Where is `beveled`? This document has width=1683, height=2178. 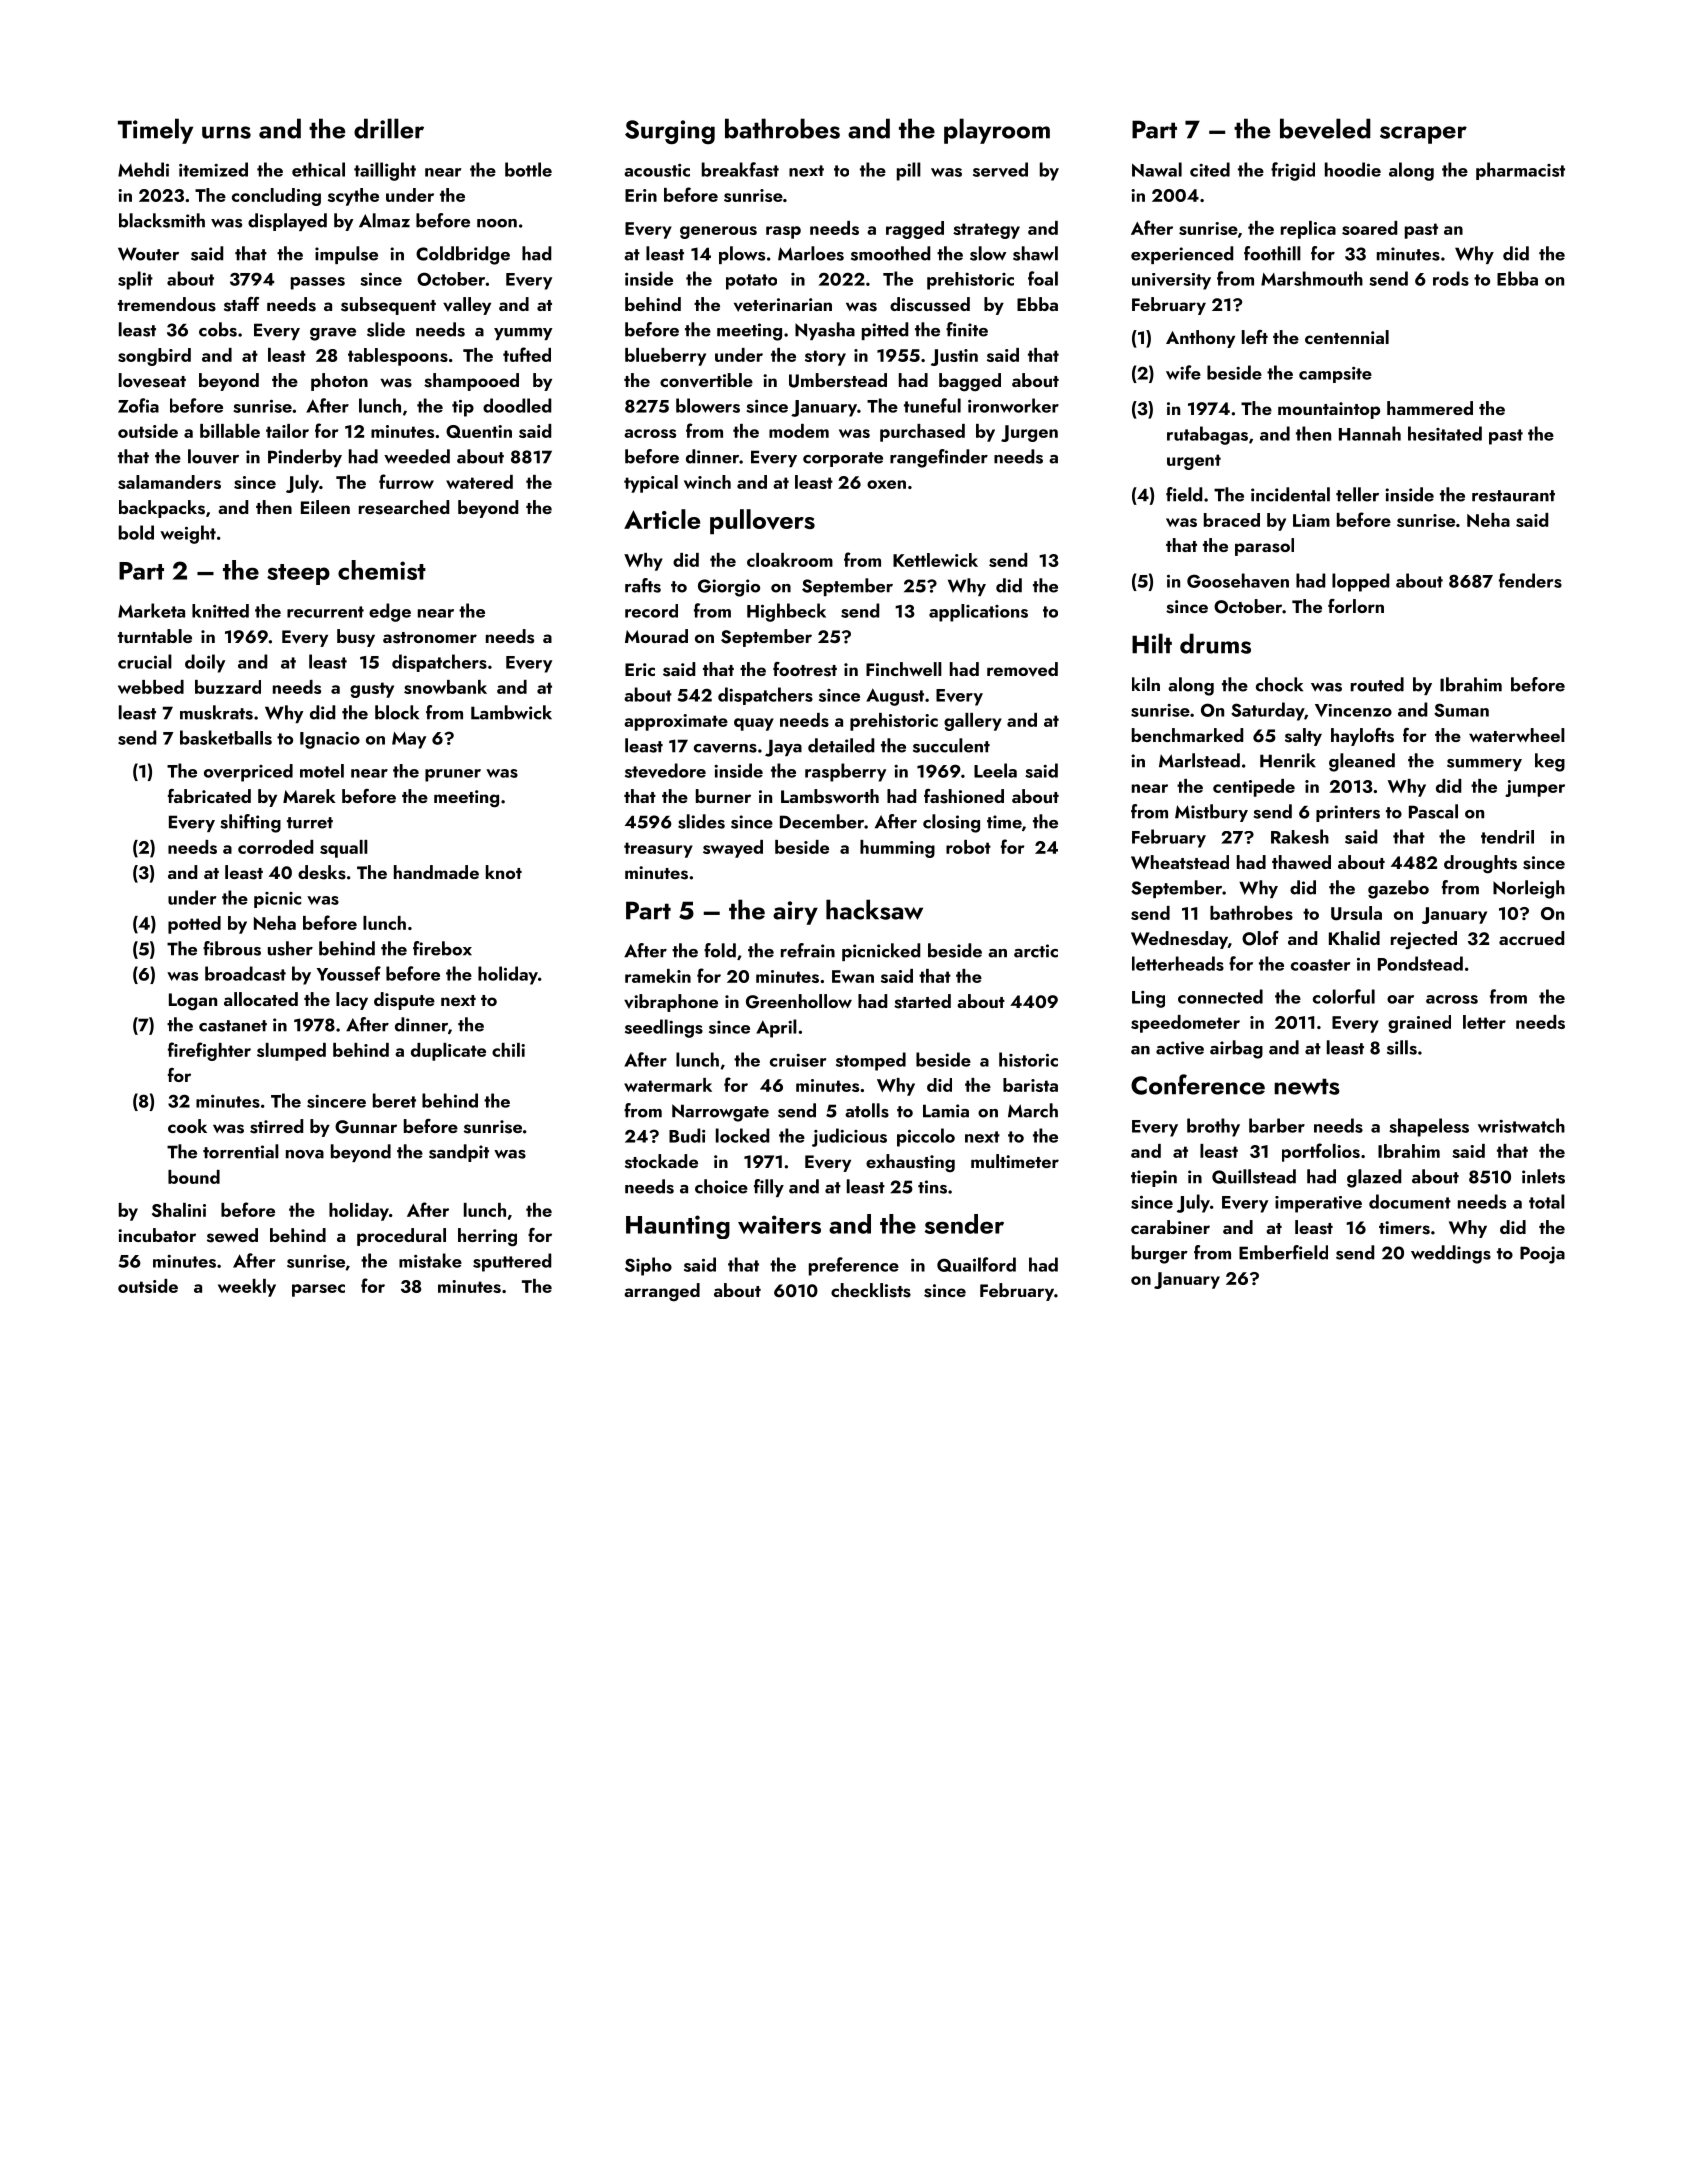 beveled is located at coordinates (1325, 128).
